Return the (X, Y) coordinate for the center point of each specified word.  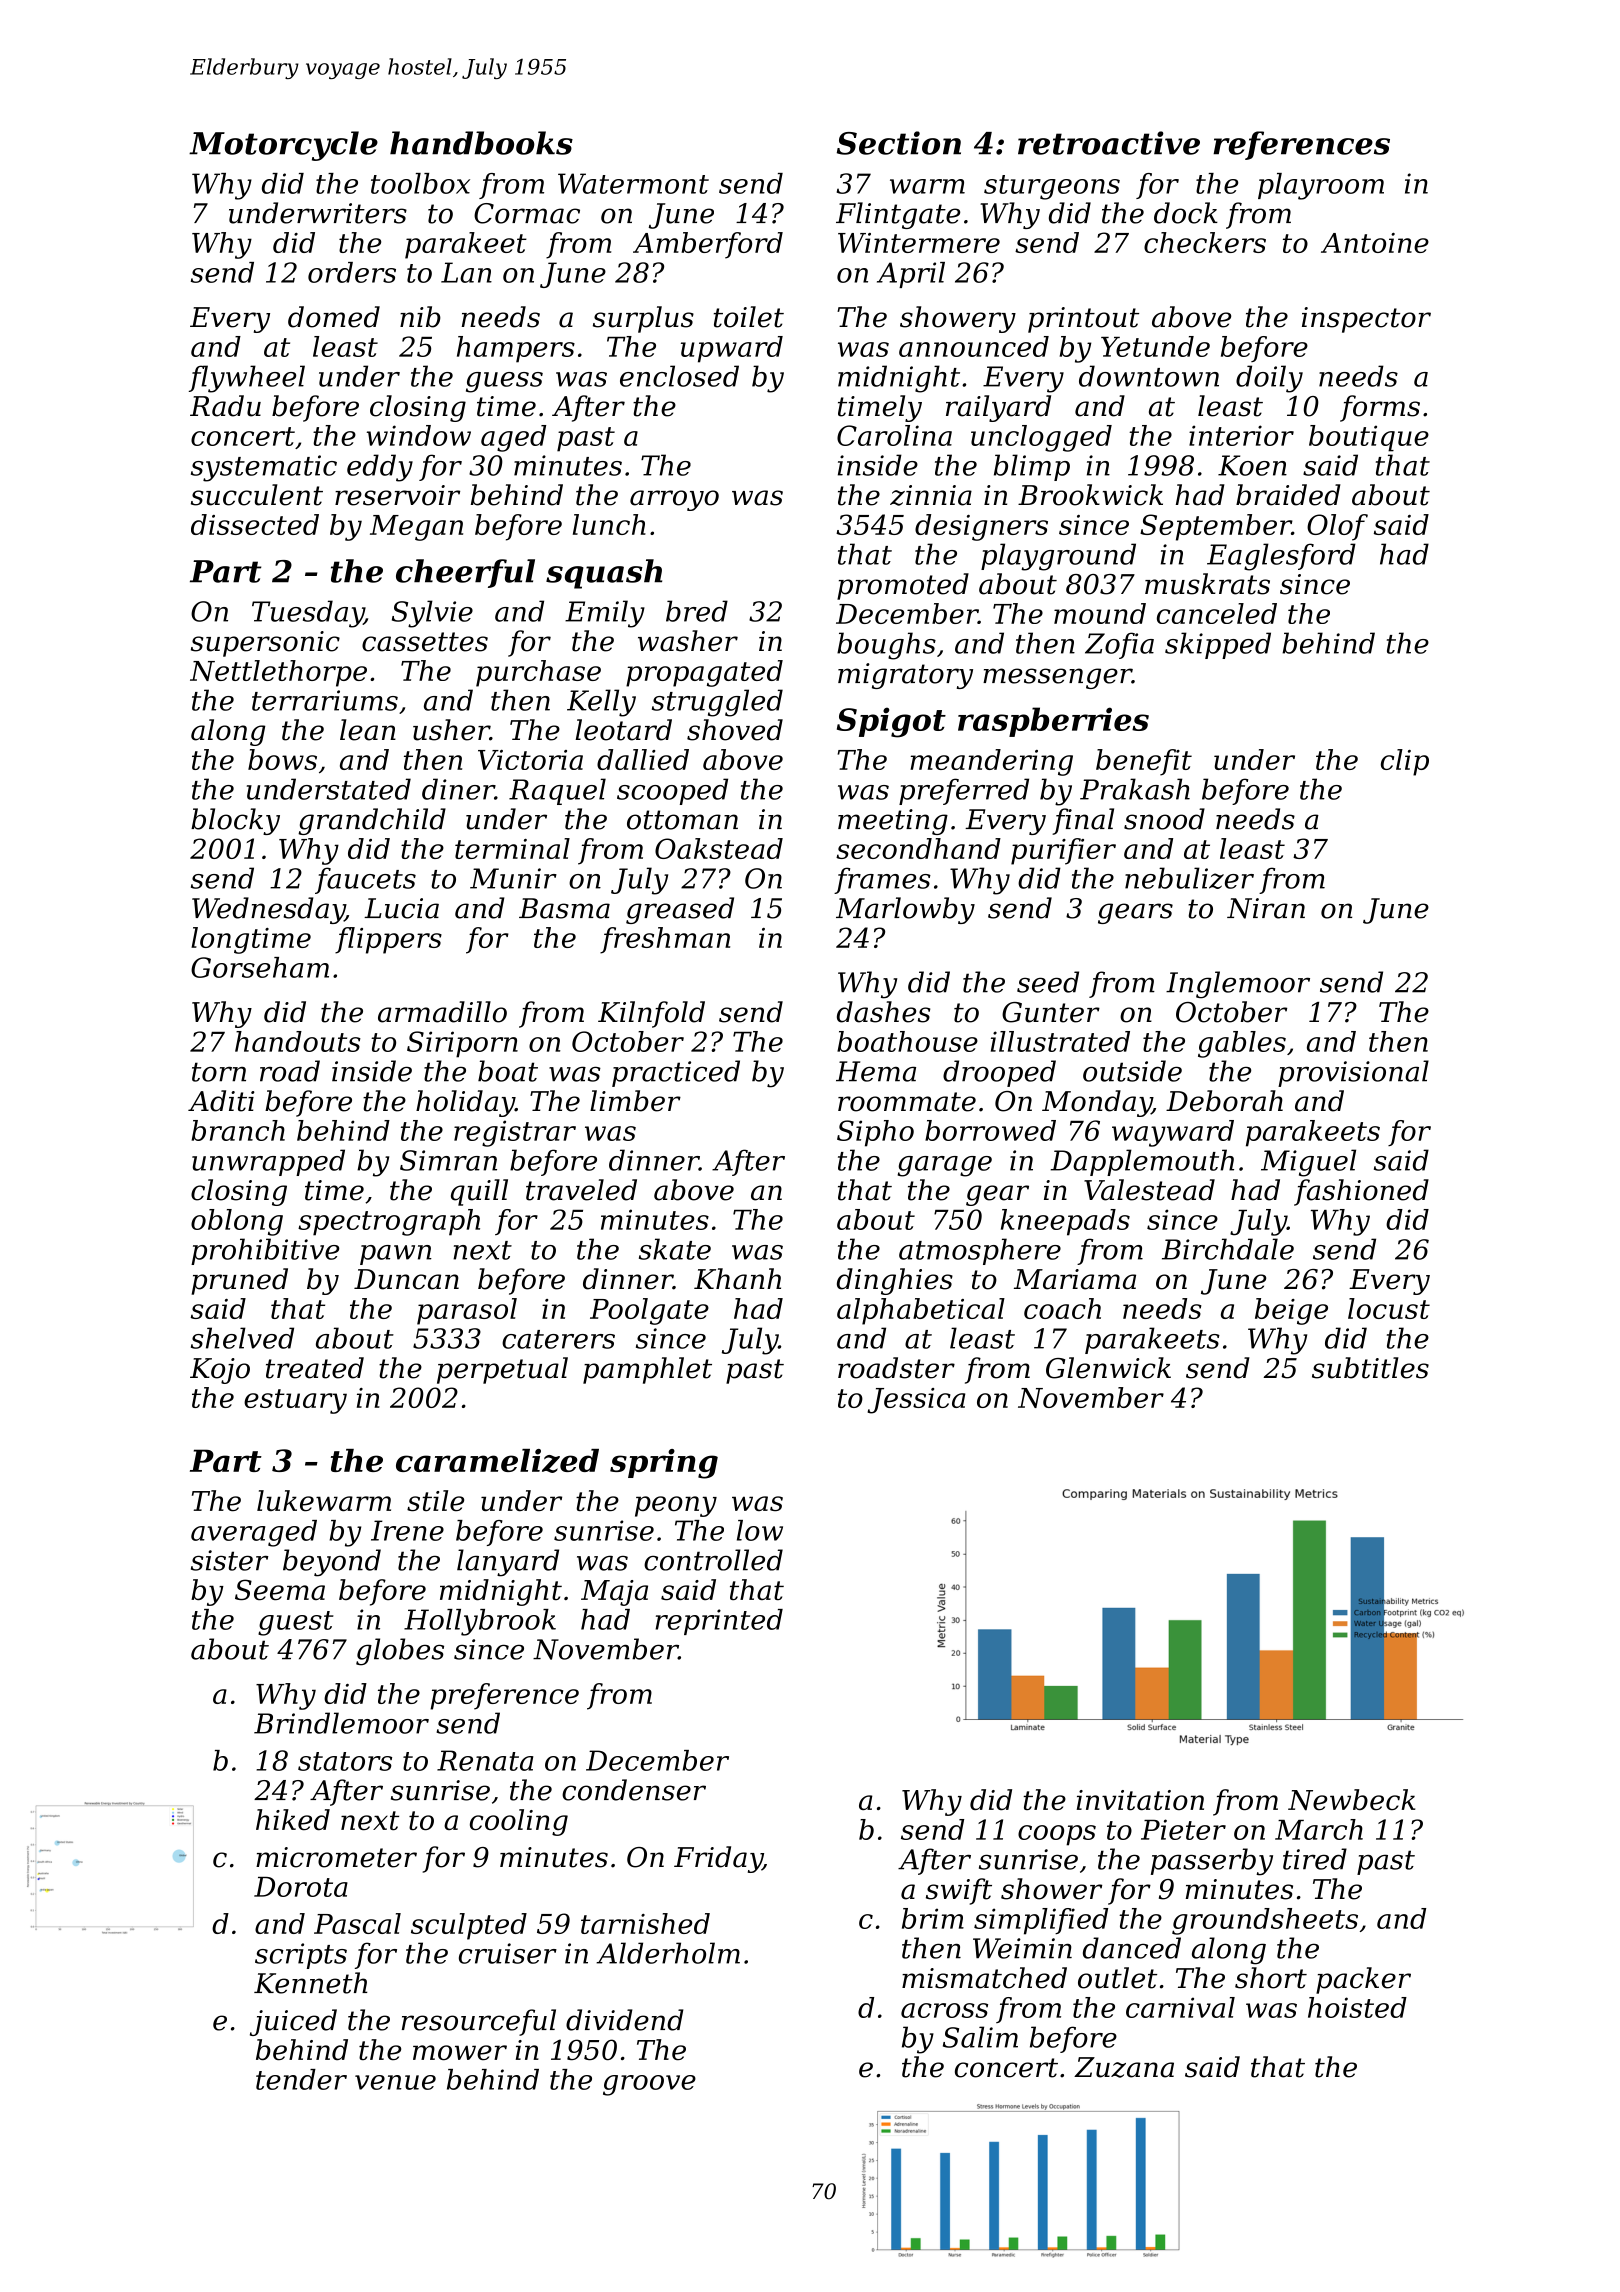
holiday (465, 1103)
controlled (713, 1560)
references (1301, 145)
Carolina (894, 435)
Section (899, 143)
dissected (255, 524)
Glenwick (1108, 1368)
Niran (1266, 908)
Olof (1337, 527)
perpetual (502, 1370)
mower (460, 2052)
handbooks (481, 143)
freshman (665, 940)
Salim (980, 2037)
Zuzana (1124, 2067)
